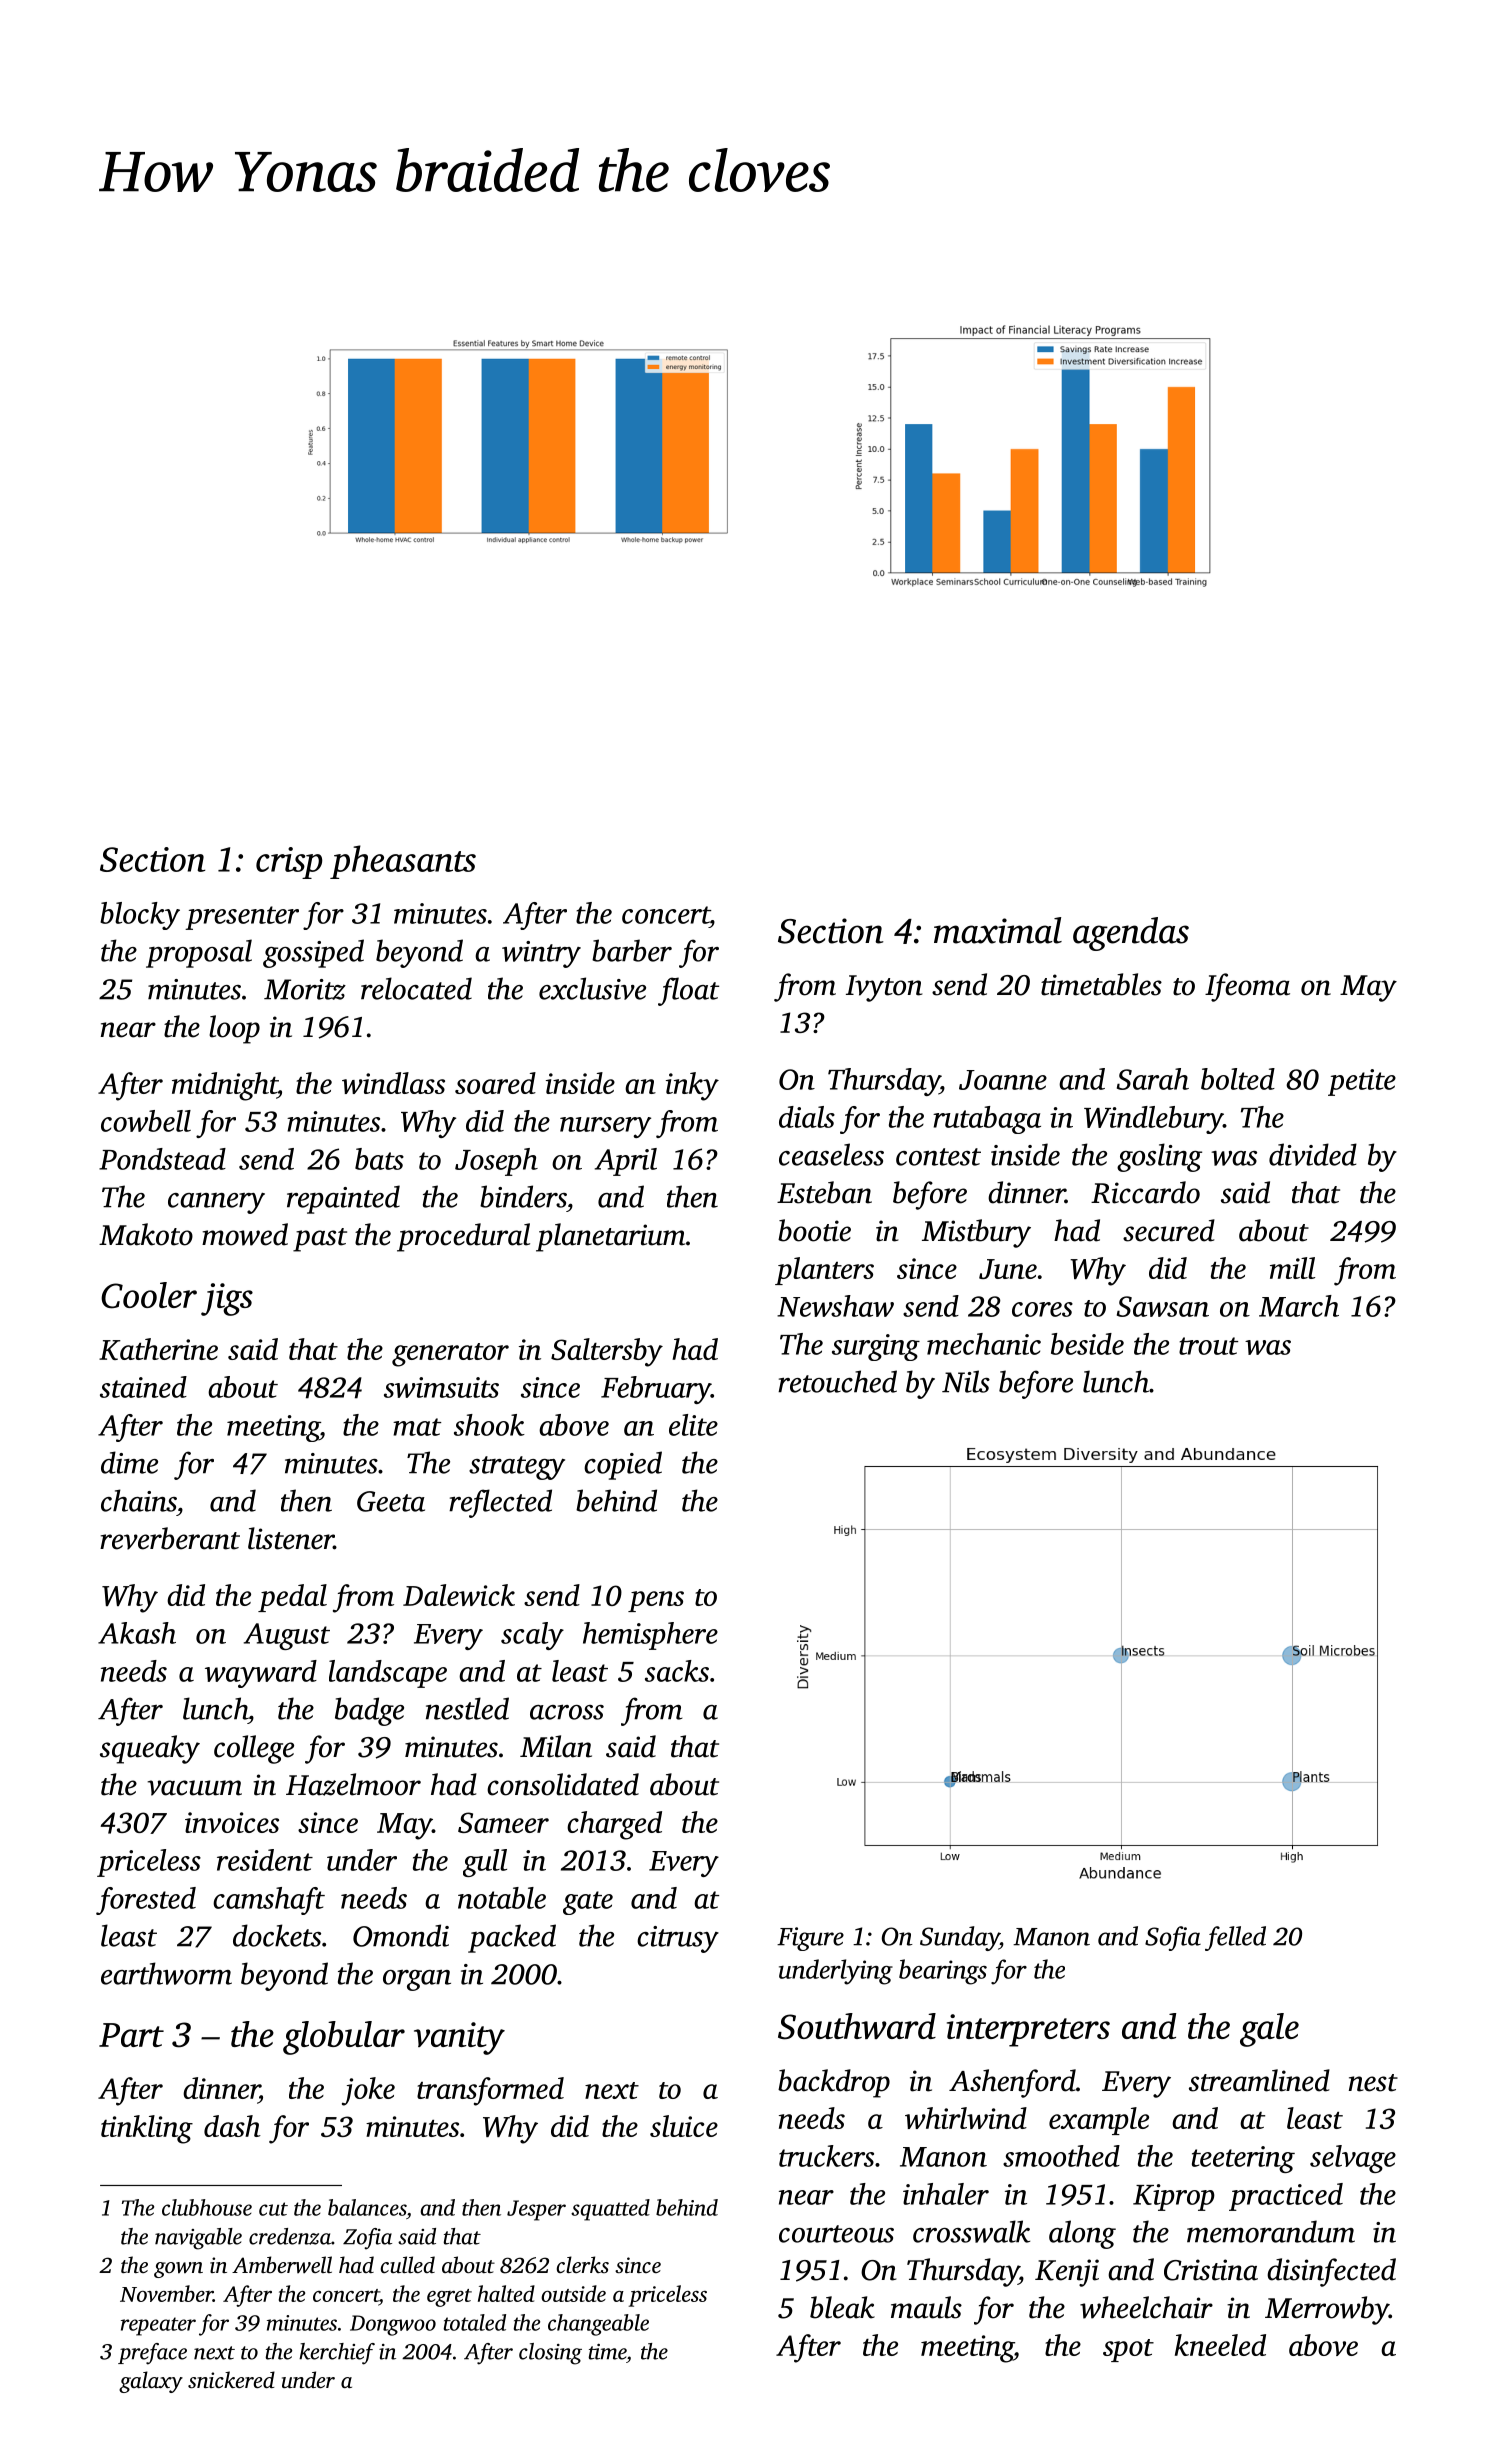  Describe the element at coordinates (1235, 1938) in the image. I see `felled` at that location.
